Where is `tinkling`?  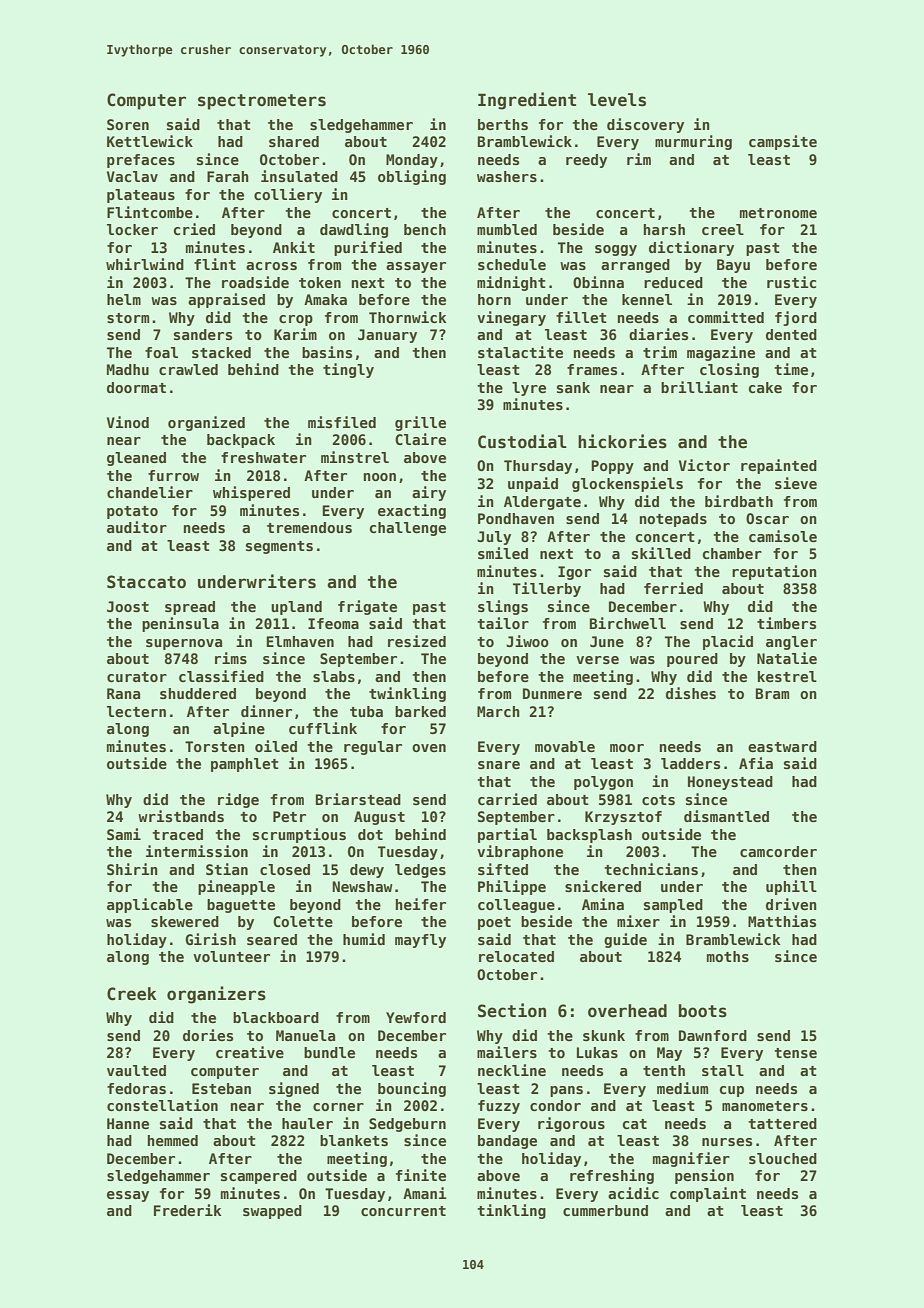
tinkling is located at coordinates (511, 1211).
